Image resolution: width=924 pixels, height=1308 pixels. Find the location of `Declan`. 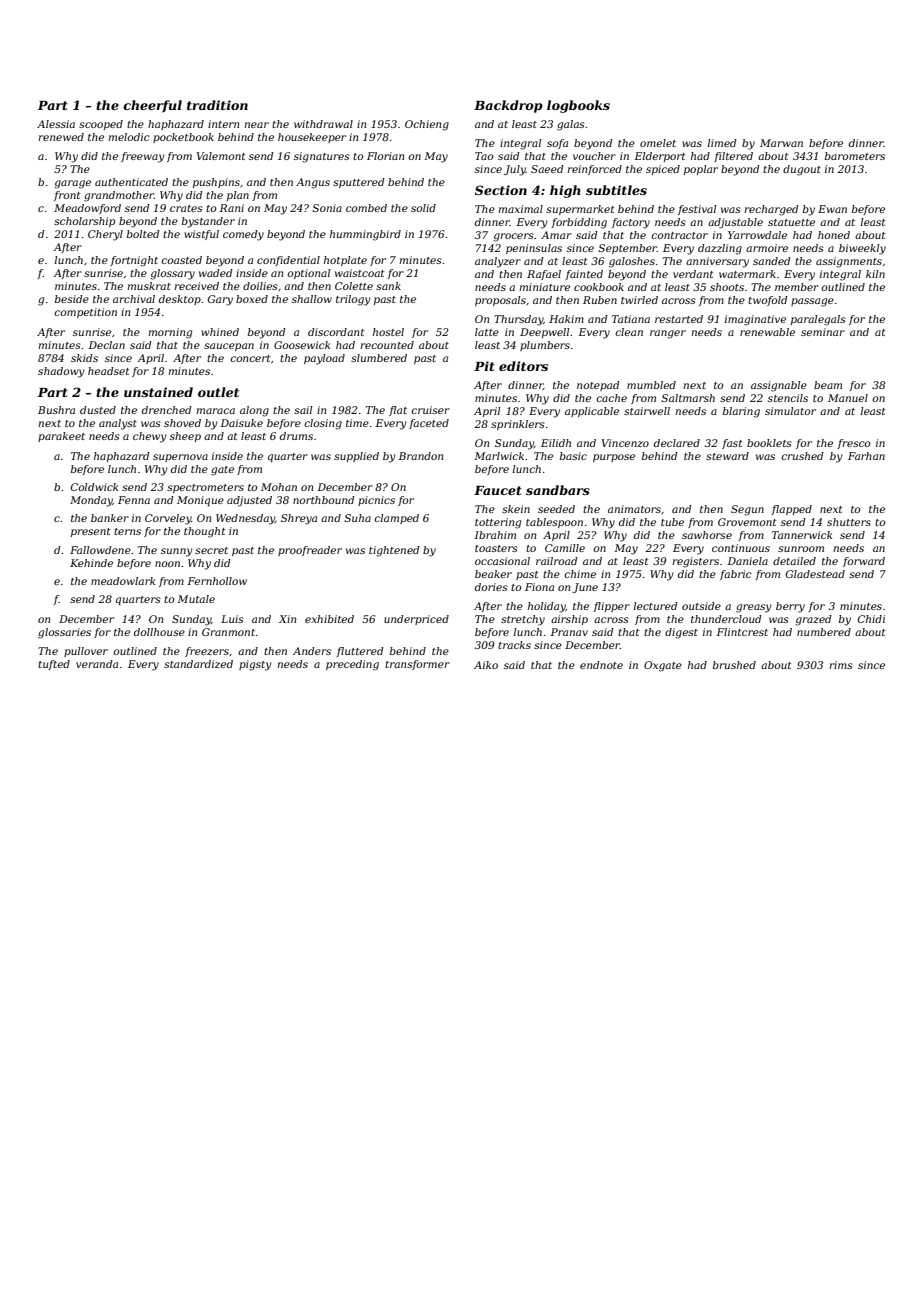

Declan is located at coordinates (106, 345).
